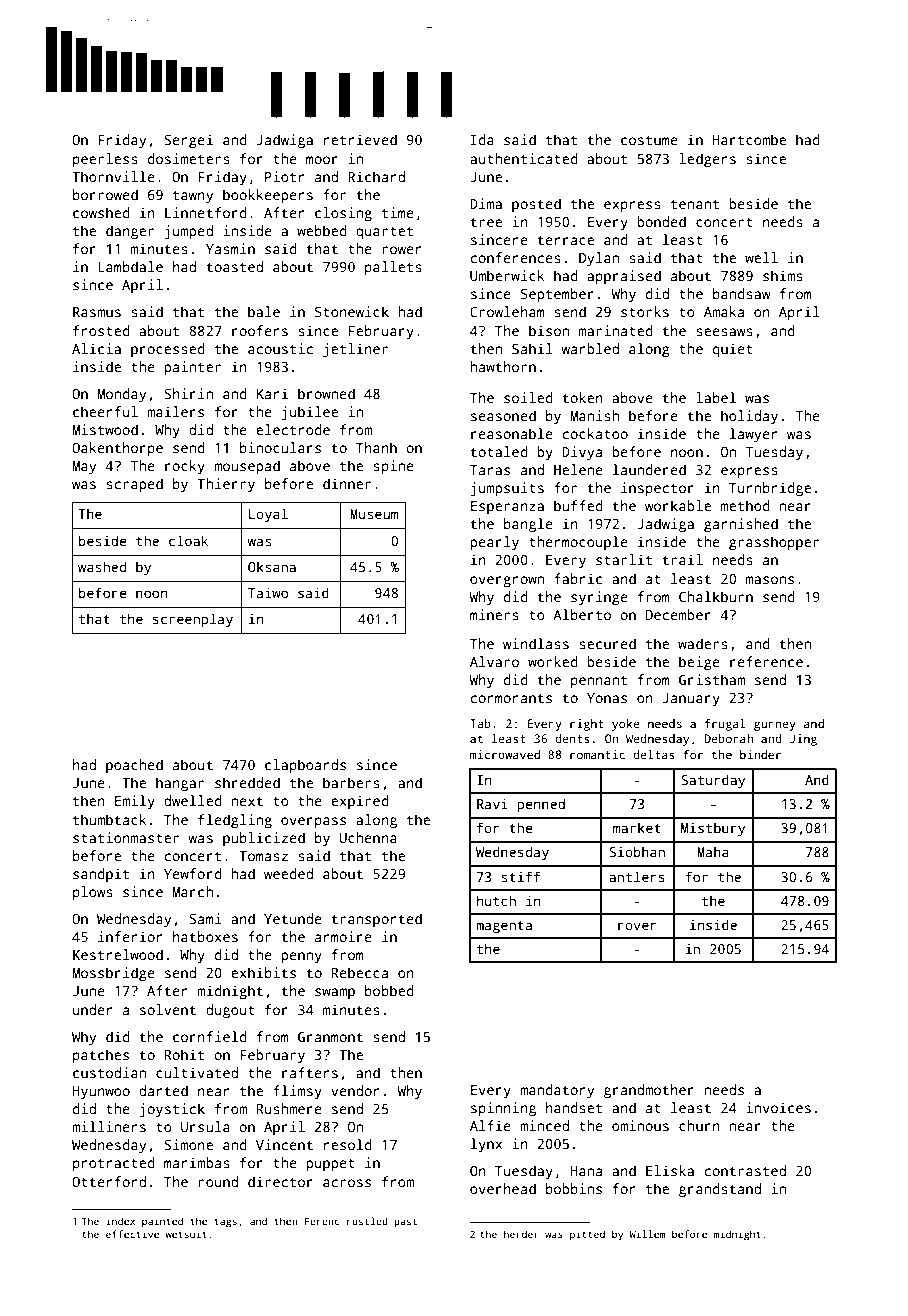 The width and height of the screenshot is (908, 1316). I want to click on Sergei, so click(188, 141).
